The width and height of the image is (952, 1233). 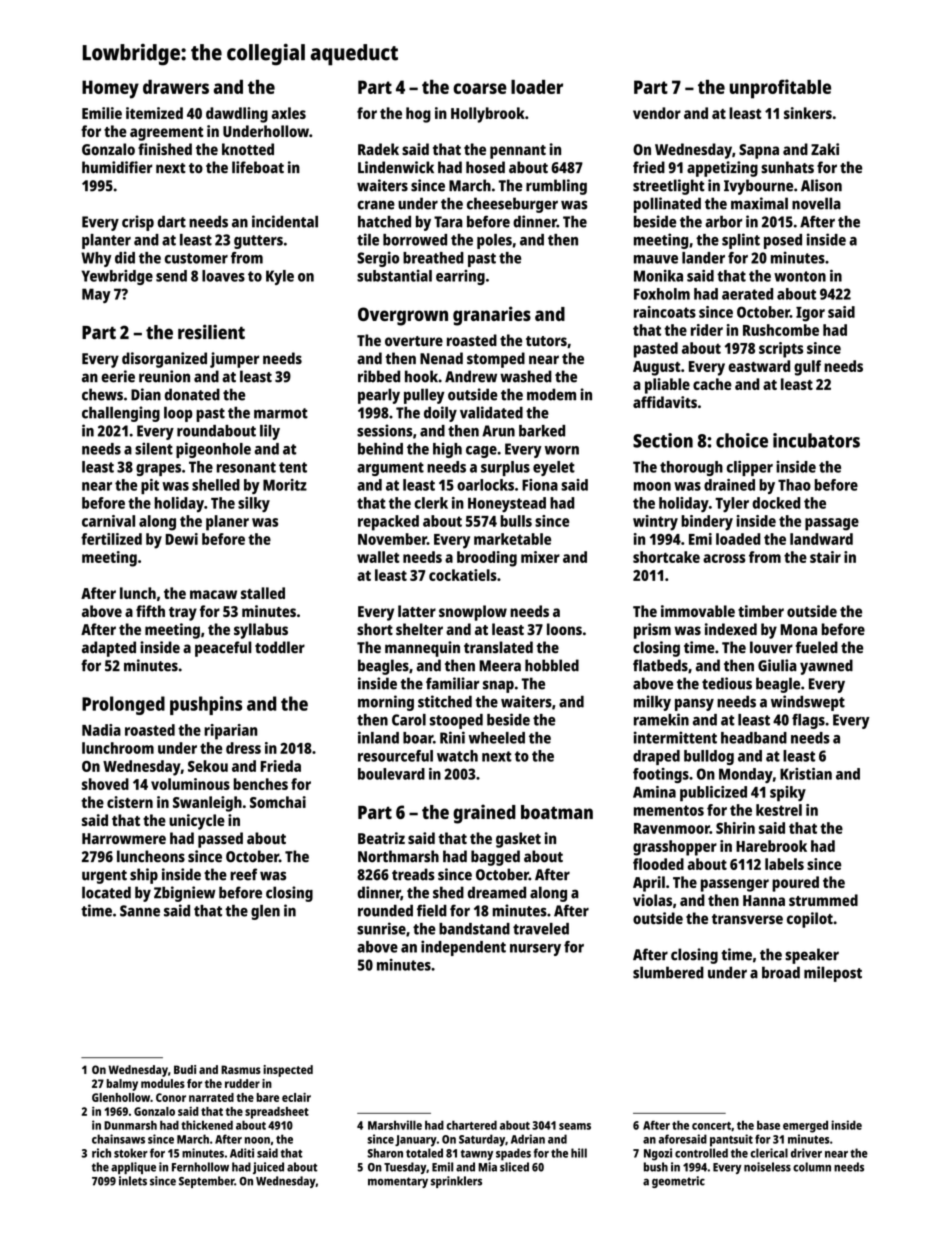 What do you see at coordinates (552, 665) in the image?
I see `hobbled` at bounding box center [552, 665].
